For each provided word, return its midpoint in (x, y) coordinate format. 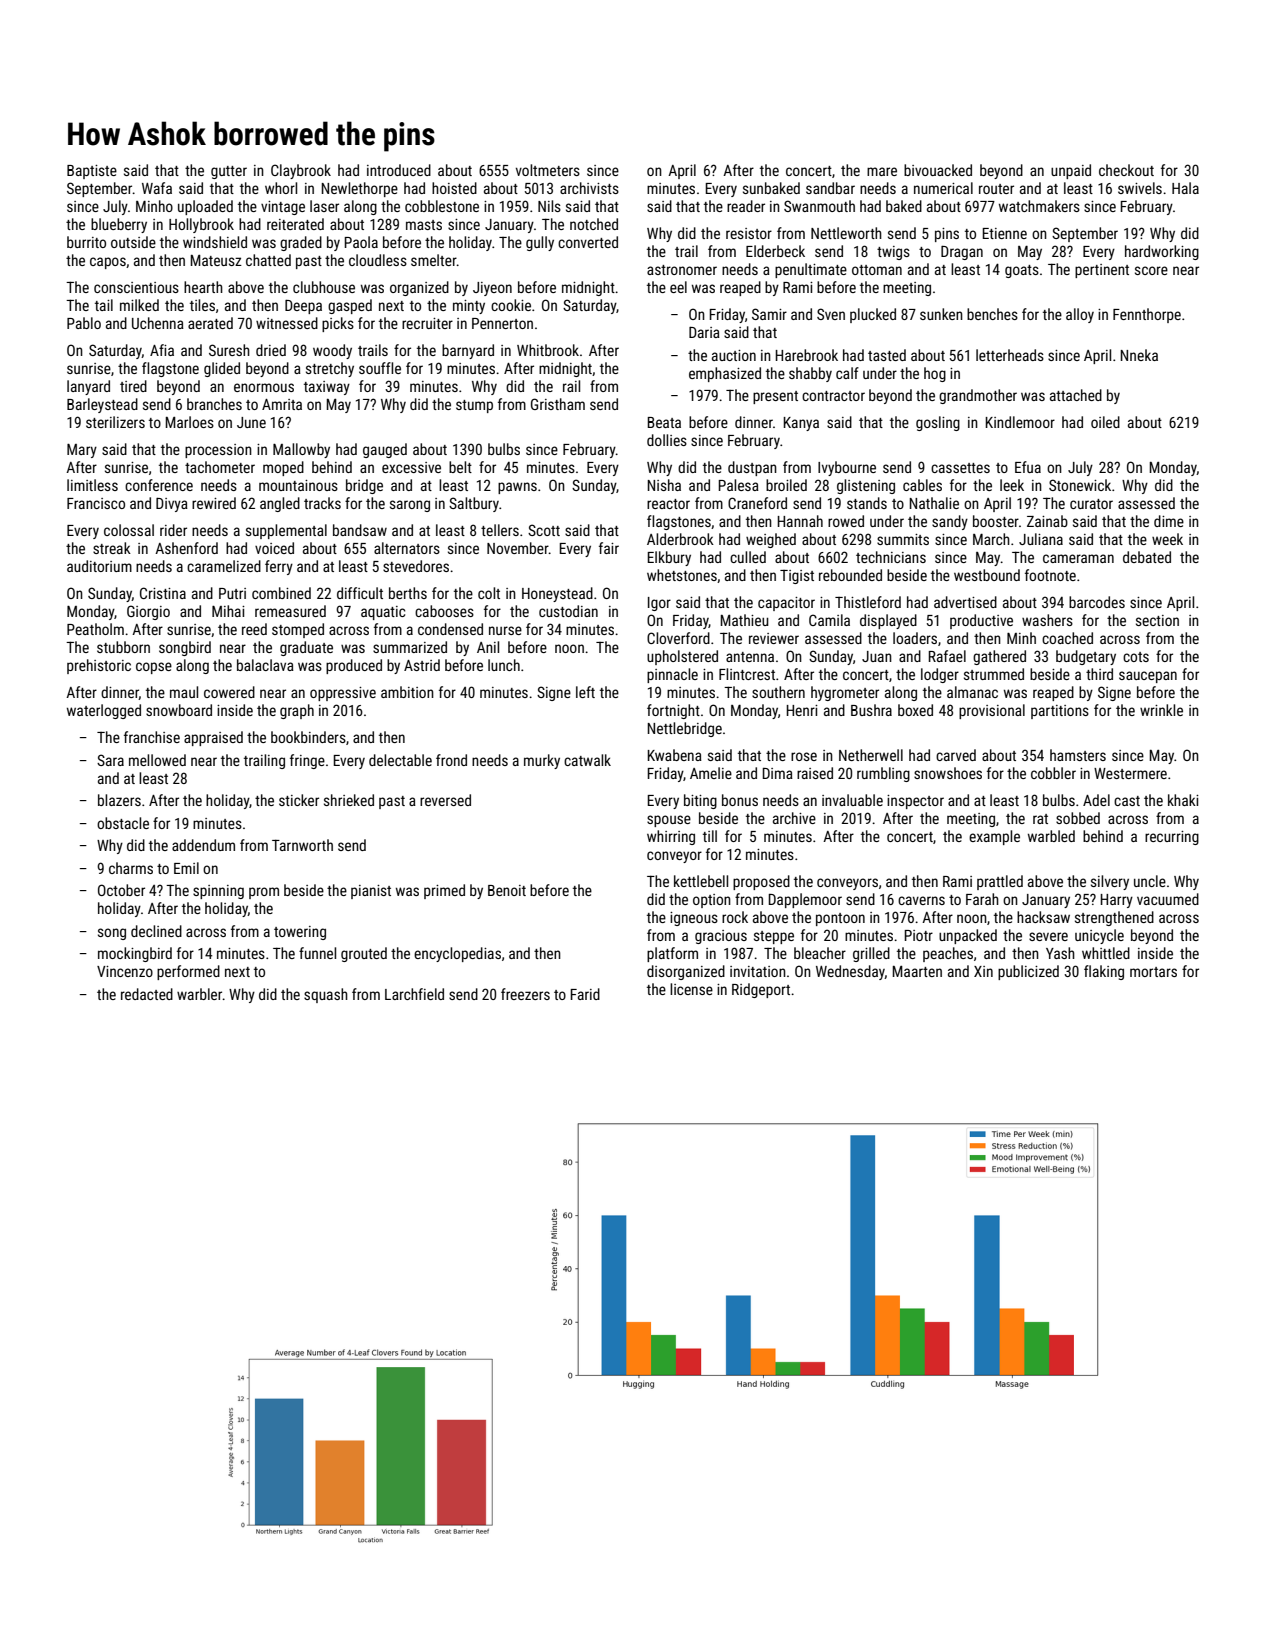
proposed (761, 882)
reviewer (774, 638)
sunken (941, 314)
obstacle (123, 823)
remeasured (290, 611)
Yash (1060, 953)
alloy (1080, 315)
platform (672, 954)
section (1157, 620)
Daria (704, 332)
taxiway (327, 388)
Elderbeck (775, 251)
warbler (200, 994)
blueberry (119, 225)
